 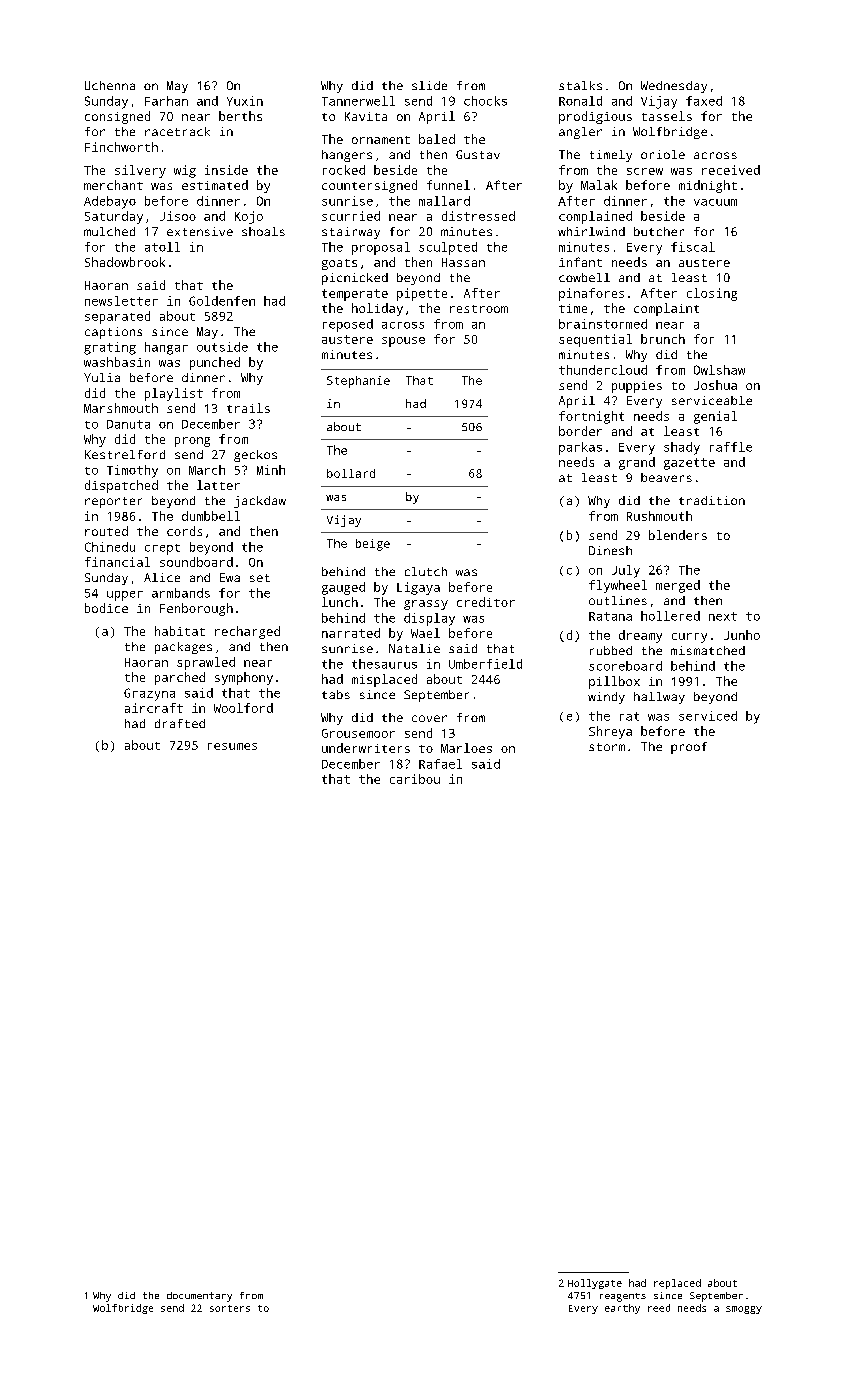 What do you see at coordinates (199, 1297) in the screenshot?
I see `documentary` at bounding box center [199, 1297].
